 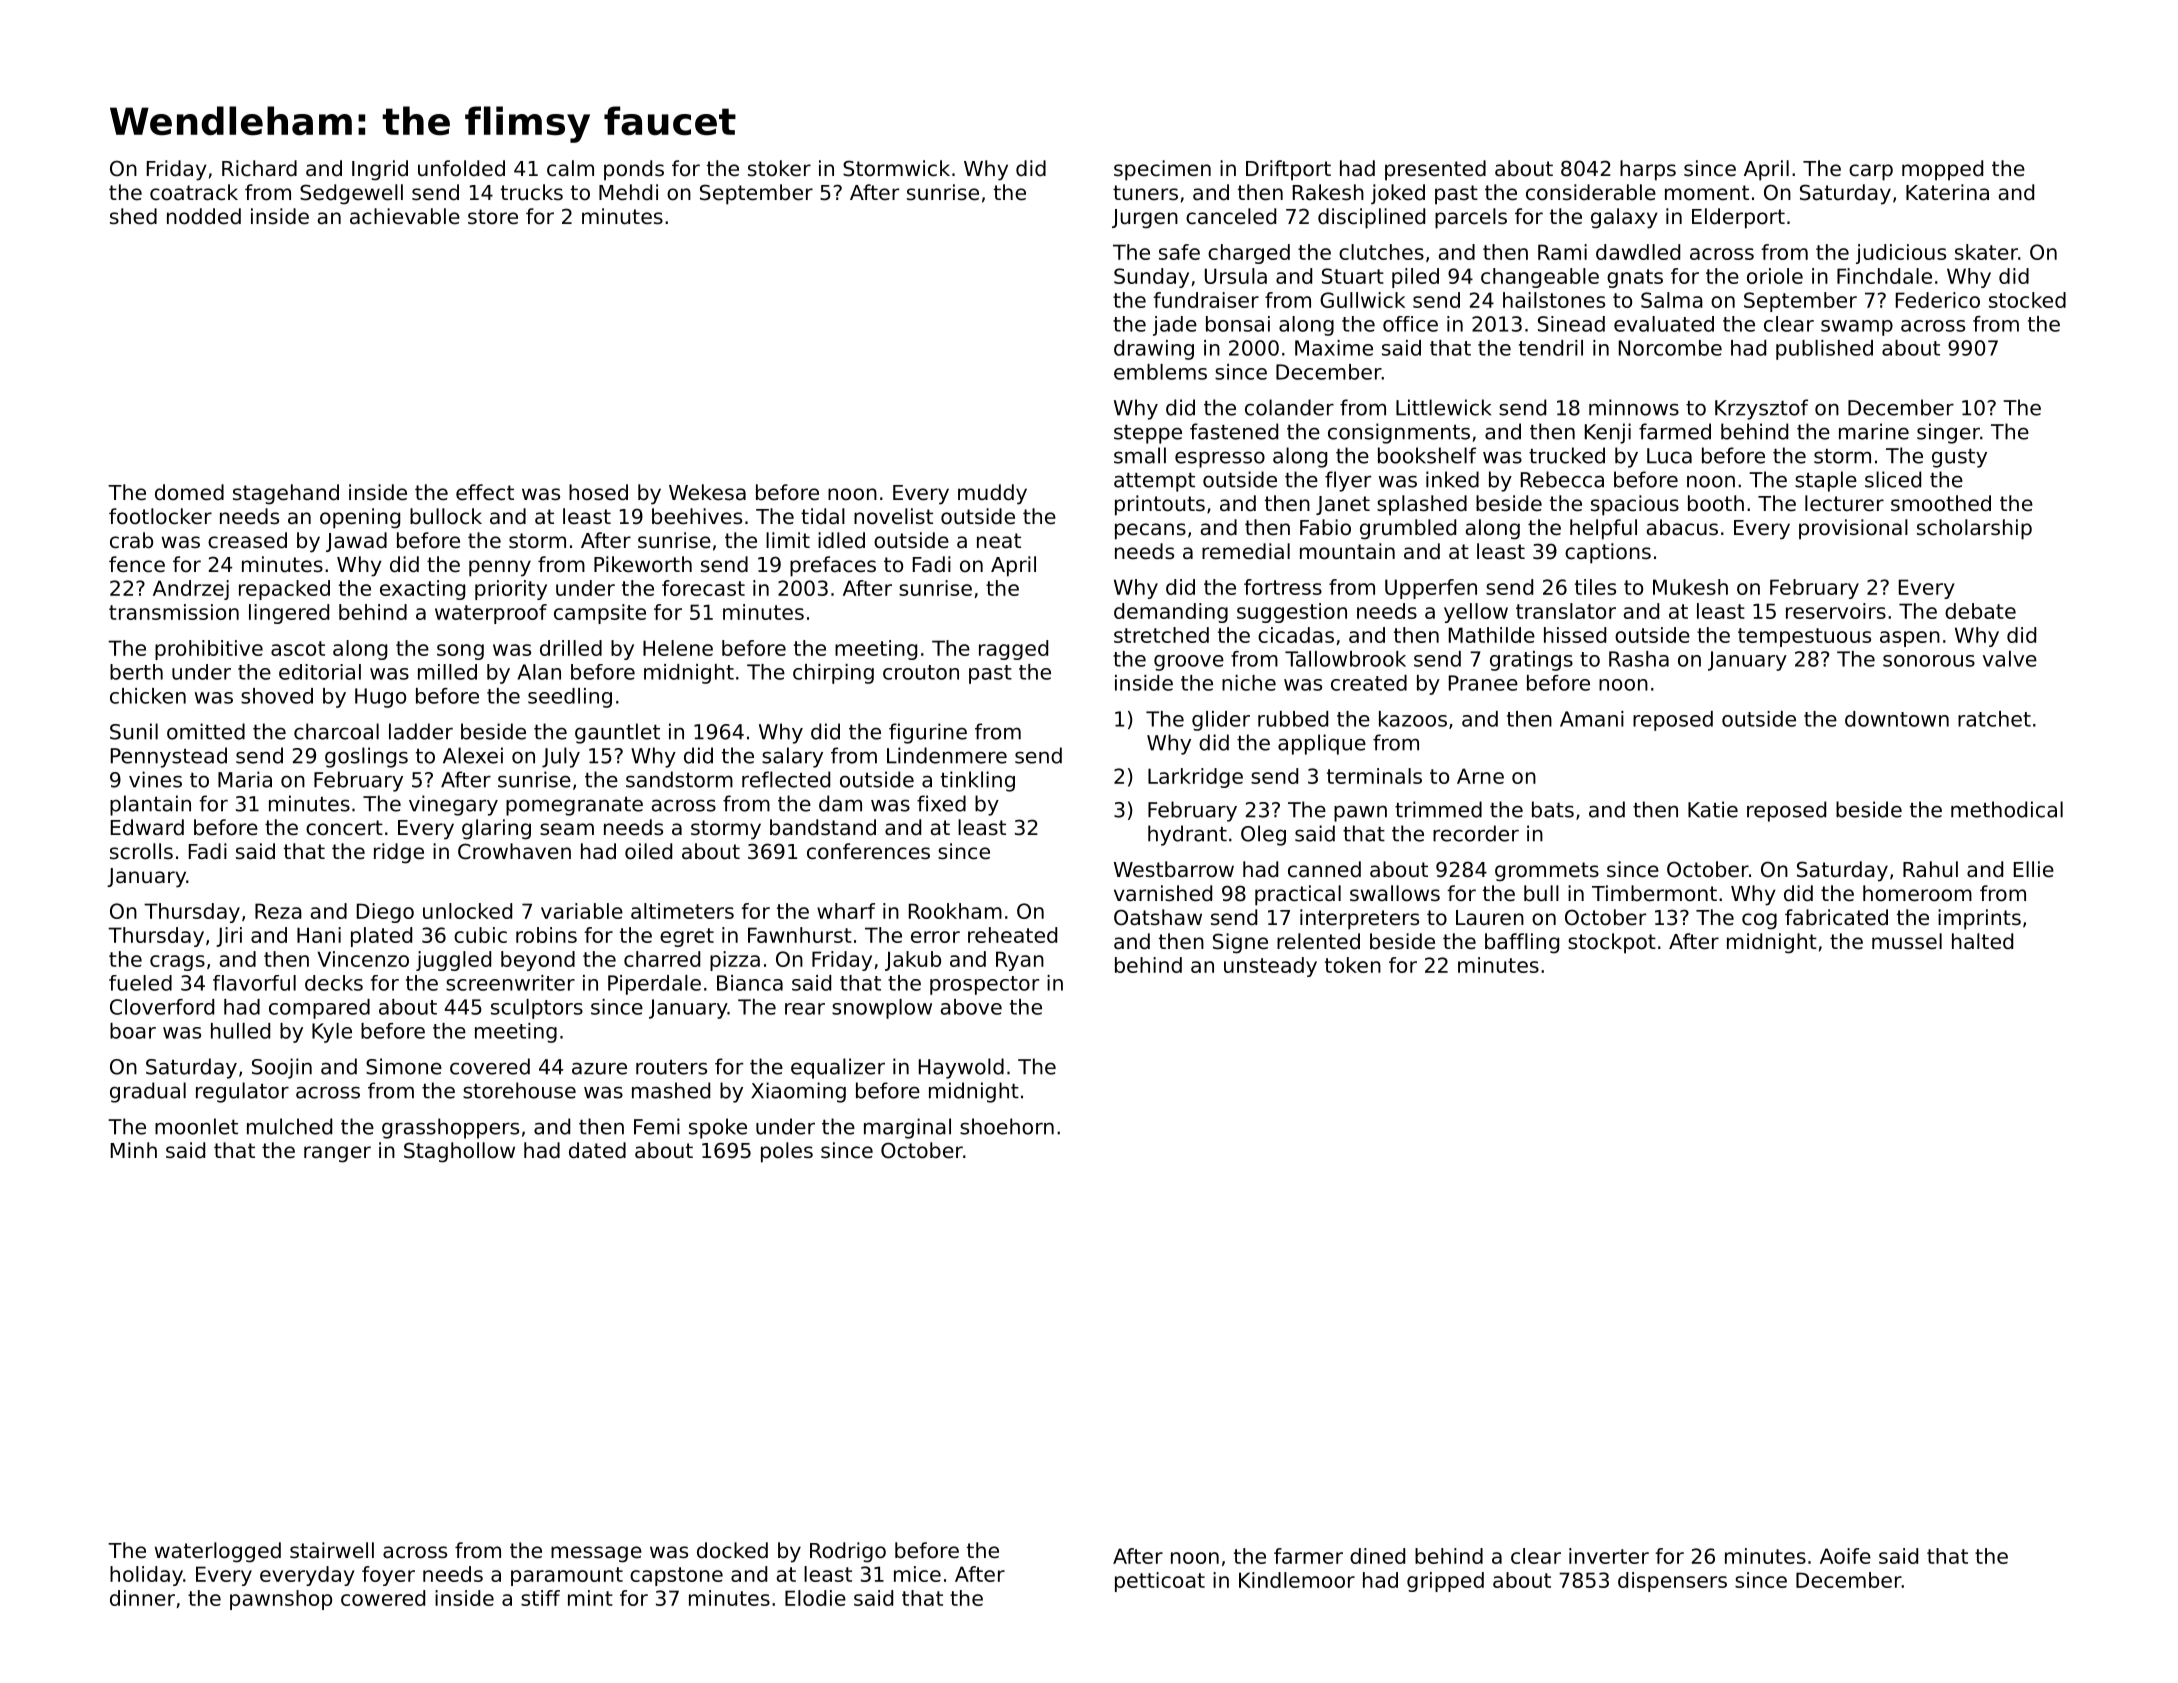 I want to click on specimen, so click(x=1162, y=170).
